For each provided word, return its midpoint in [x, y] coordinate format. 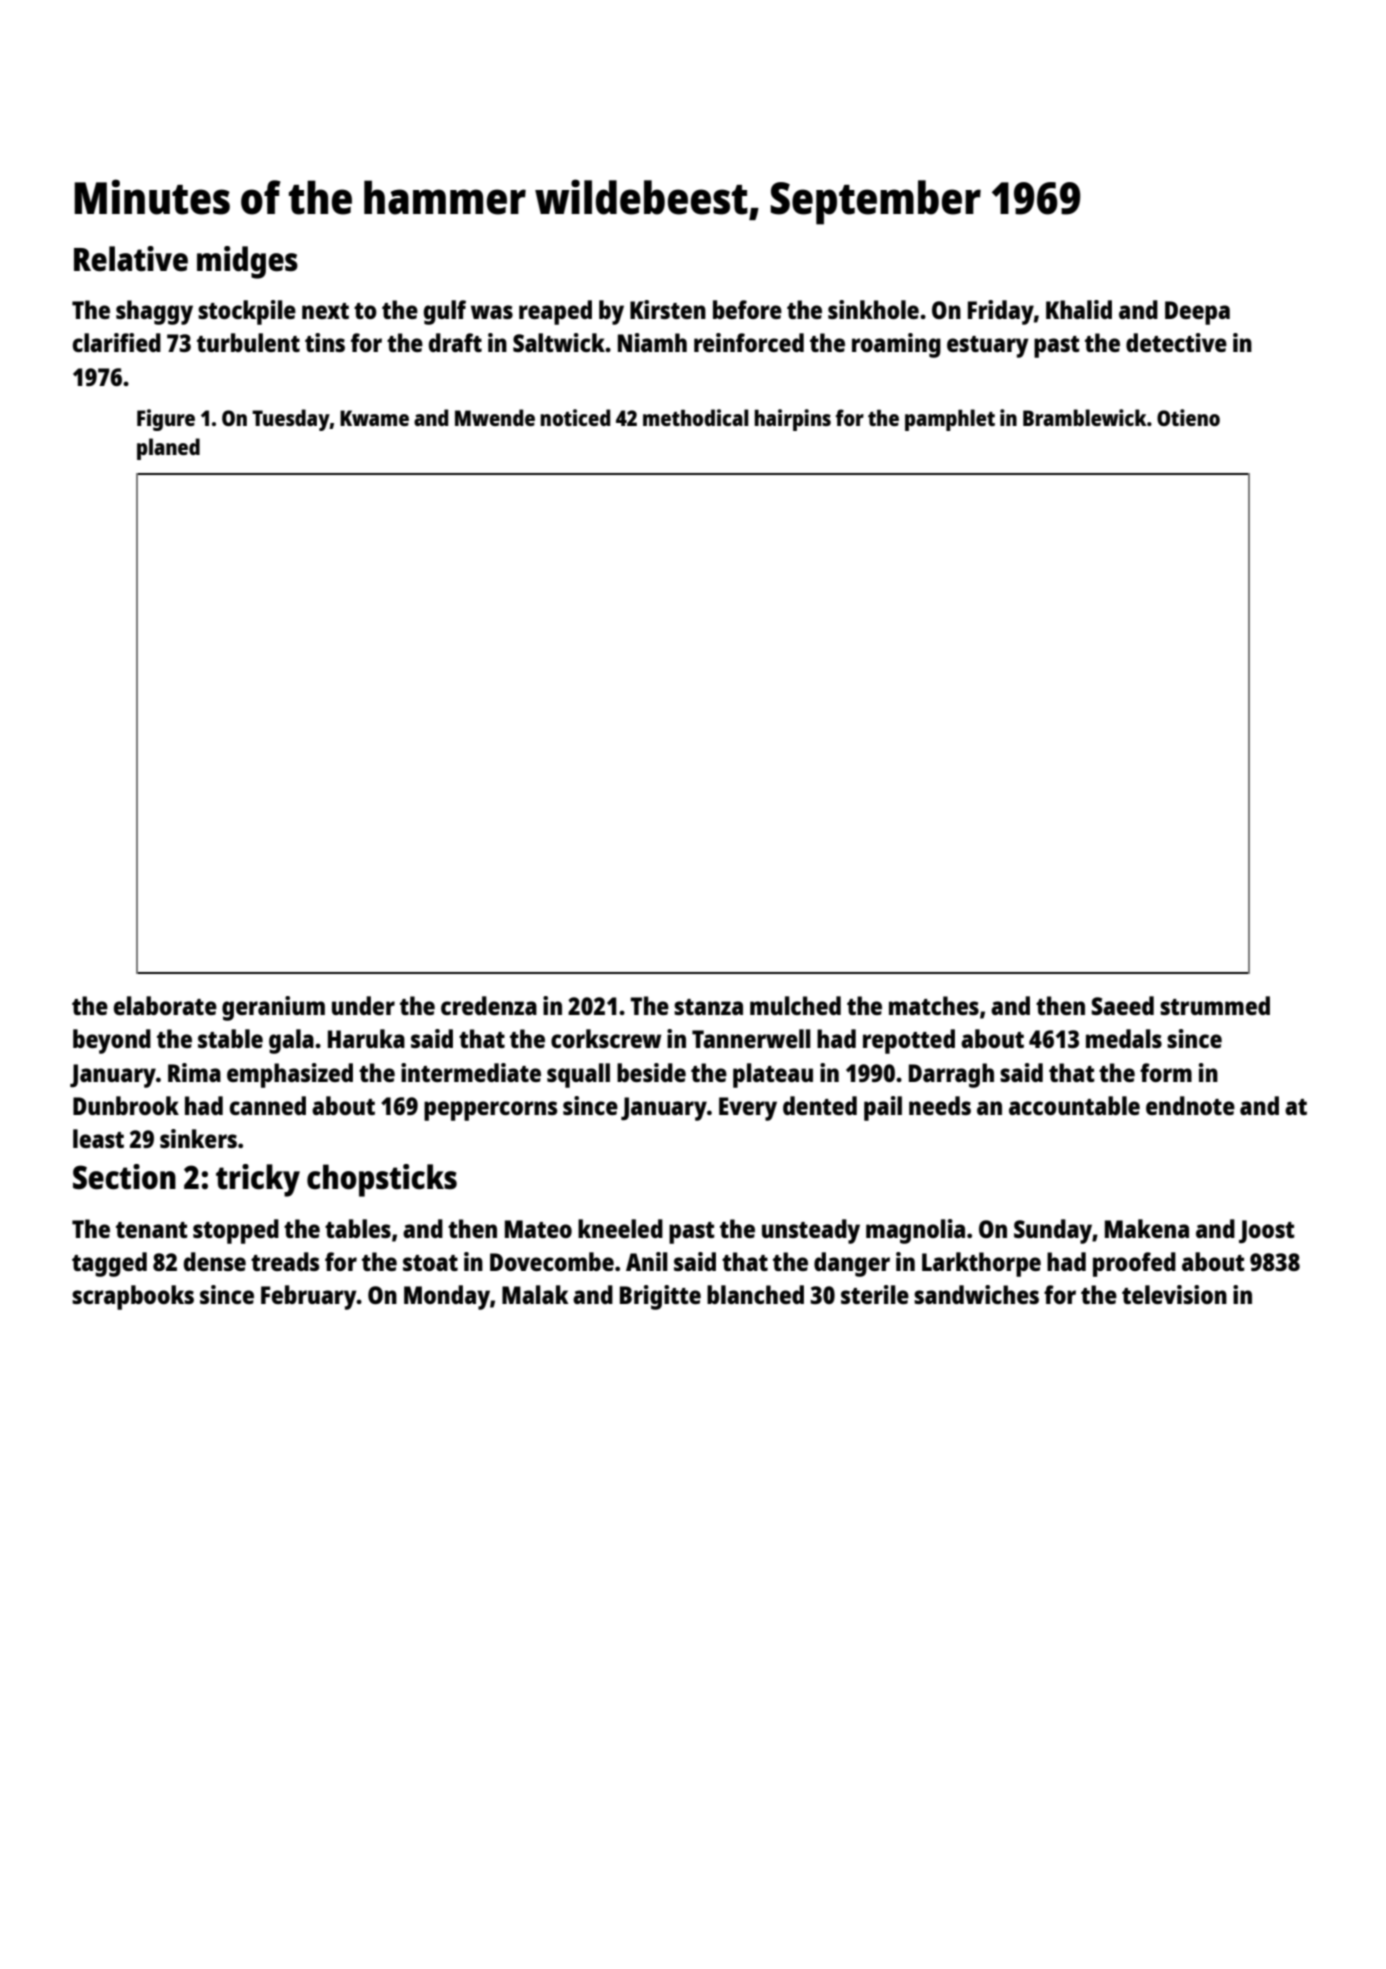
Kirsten [668, 309]
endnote [1190, 1105]
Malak [535, 1294]
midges [247, 262]
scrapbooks [133, 1297]
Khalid [1079, 309]
